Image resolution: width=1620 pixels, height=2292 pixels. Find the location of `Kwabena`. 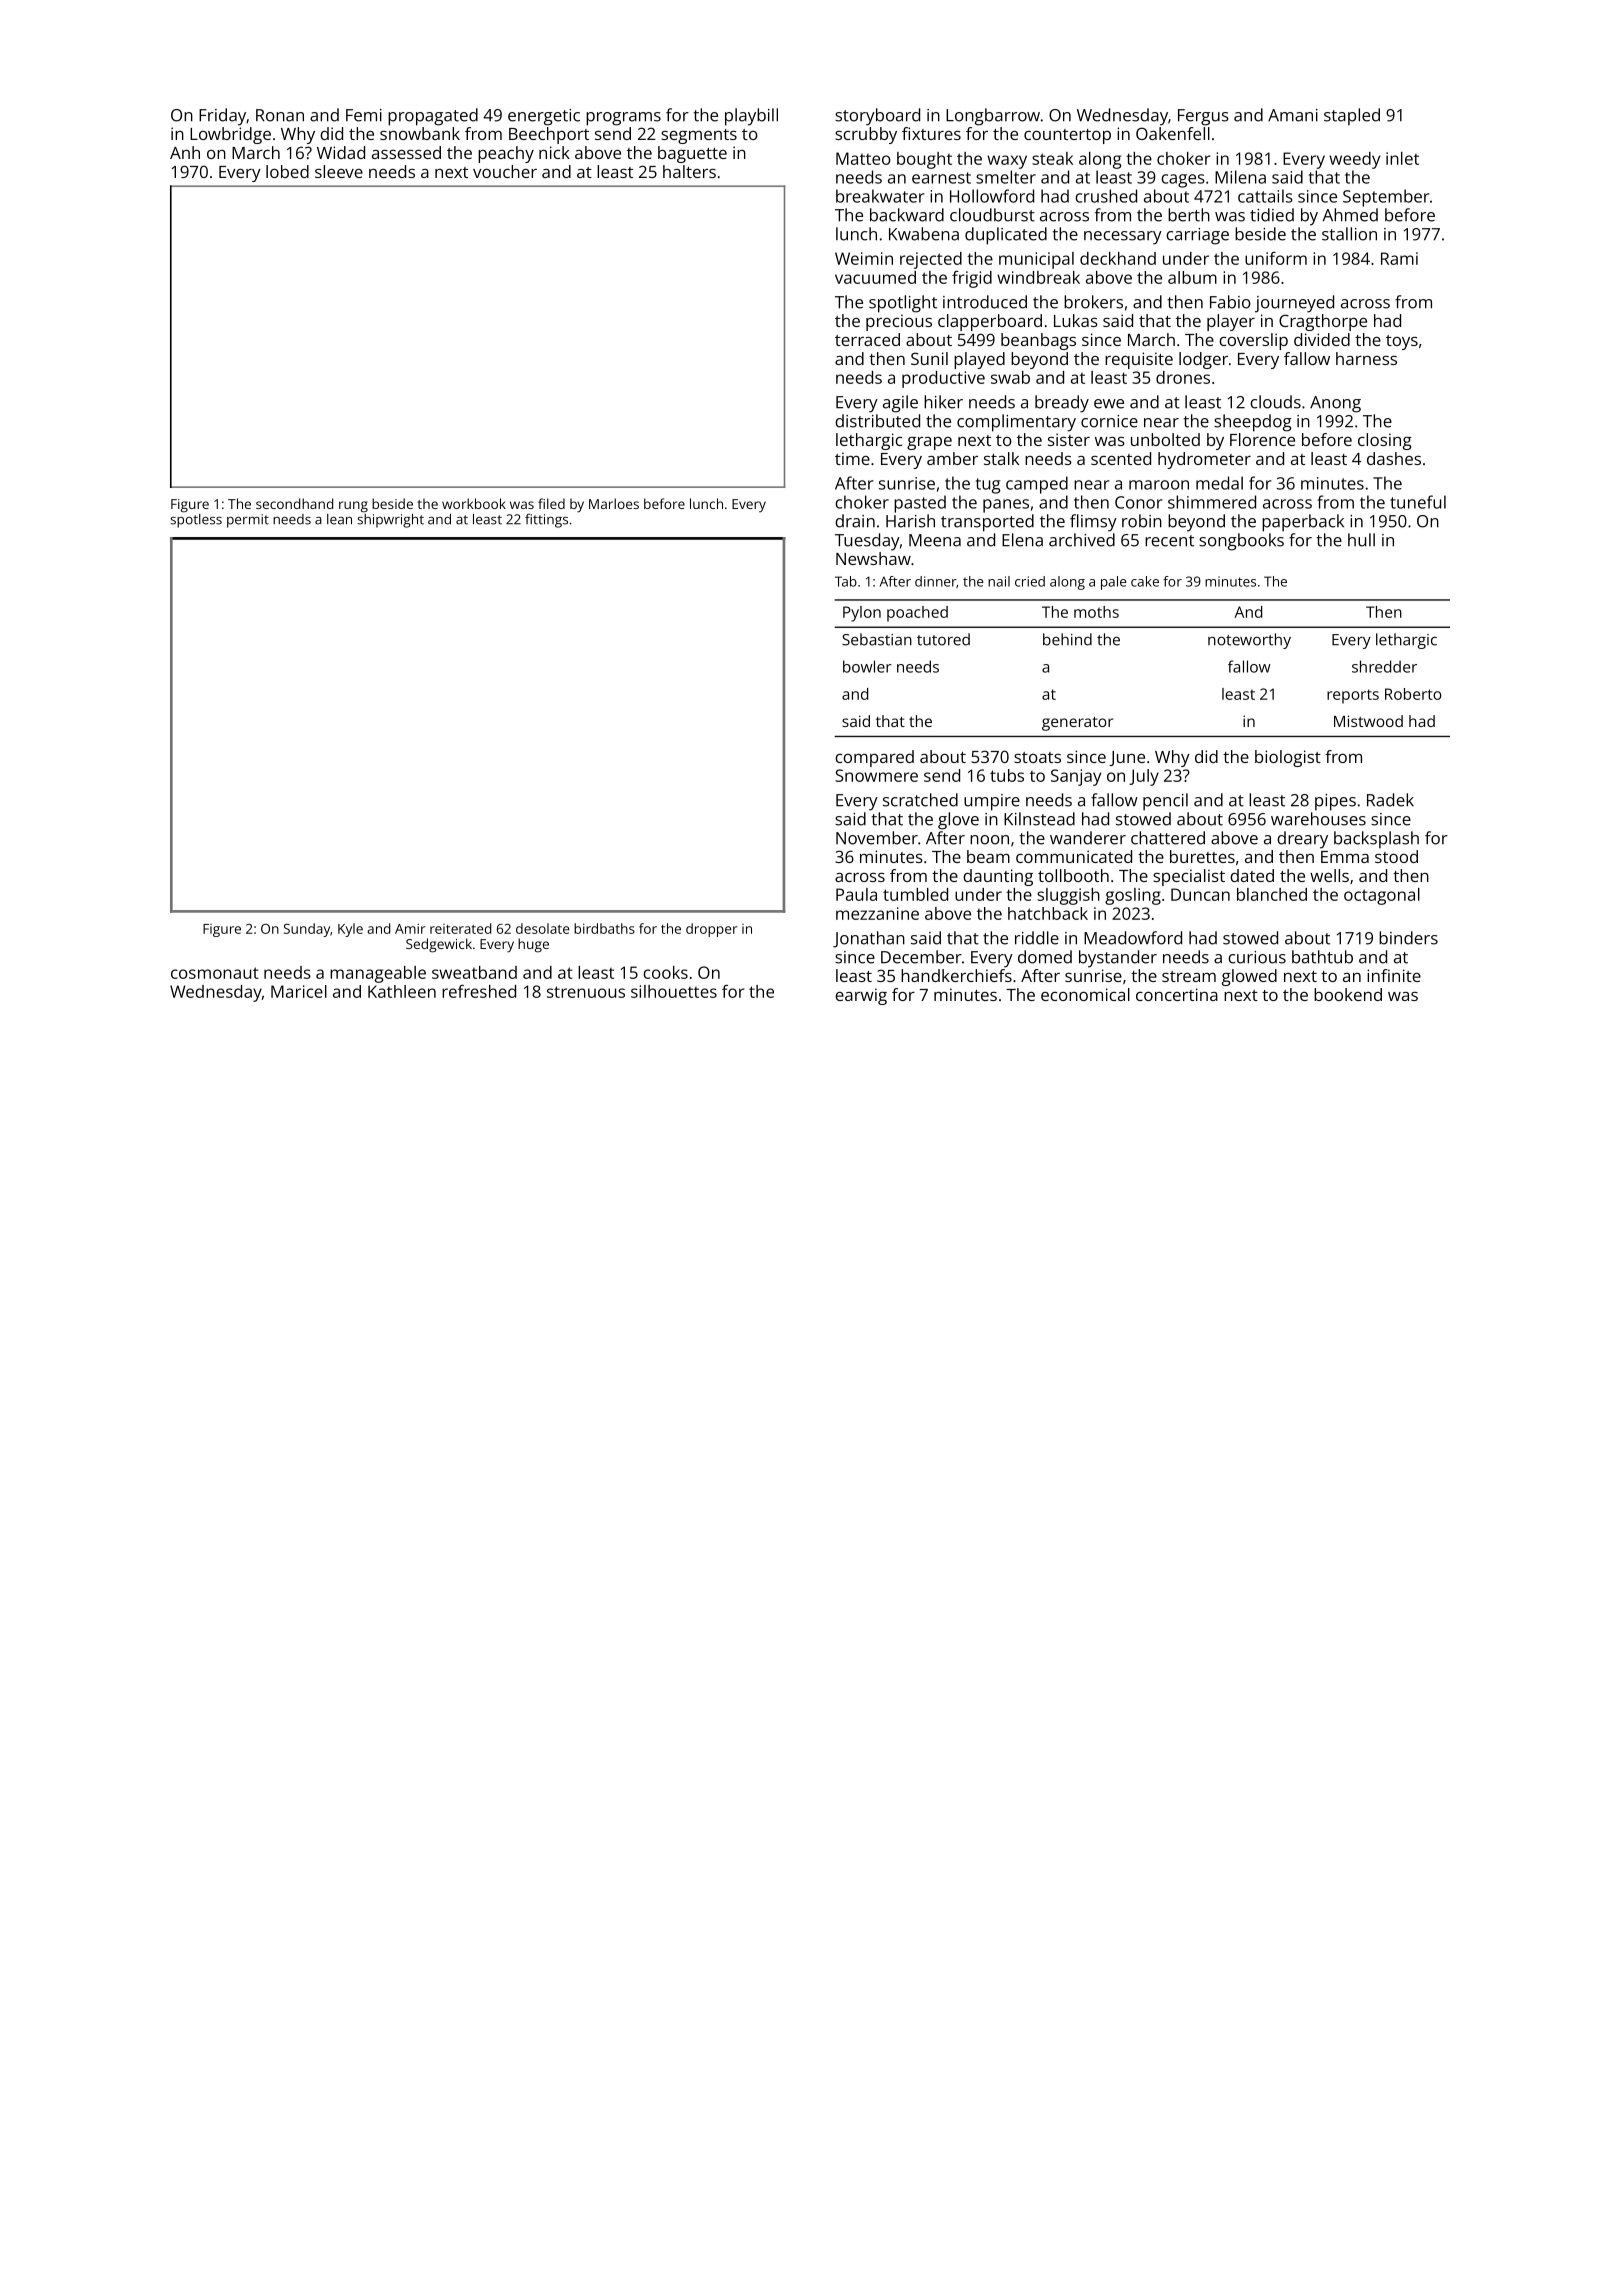

Kwabena is located at coordinates (924, 234).
